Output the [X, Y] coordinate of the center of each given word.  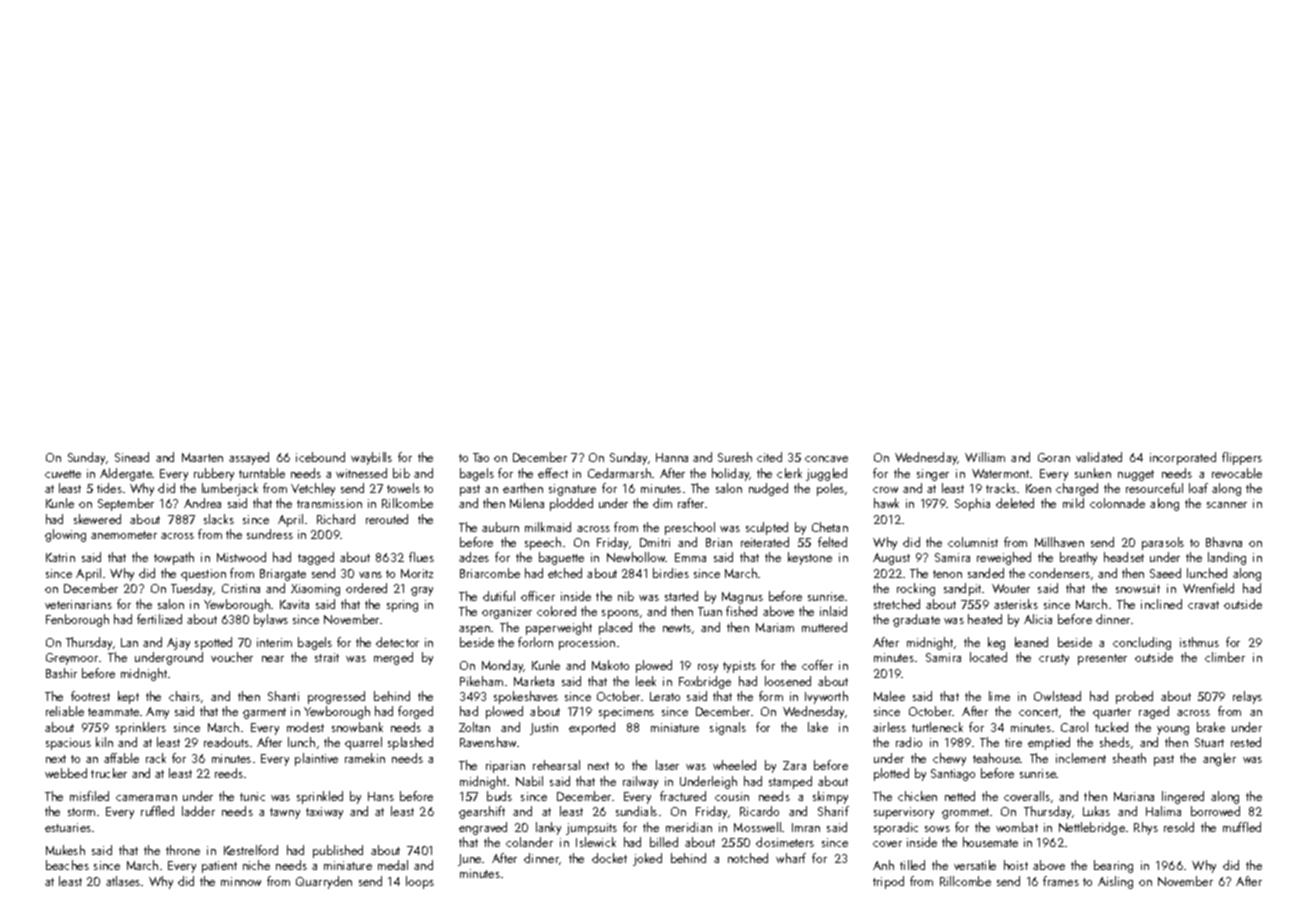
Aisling [1115, 882]
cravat [1203, 605]
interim [274, 642]
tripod [888, 882]
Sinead [132, 457]
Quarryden [324, 882]
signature [572, 490]
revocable [1237, 473]
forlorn [535, 642]
